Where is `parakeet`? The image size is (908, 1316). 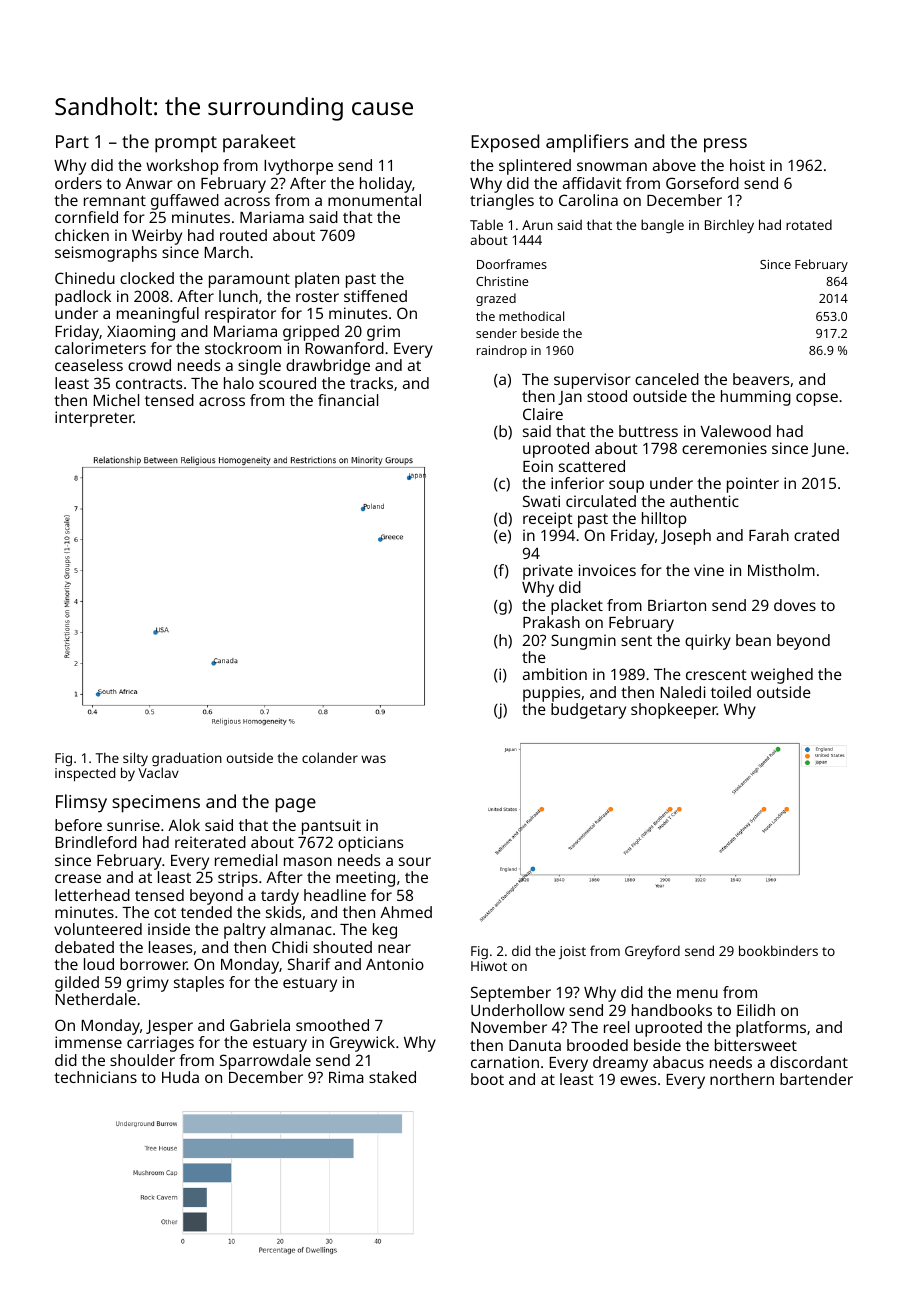
parakeet is located at coordinates (259, 143).
